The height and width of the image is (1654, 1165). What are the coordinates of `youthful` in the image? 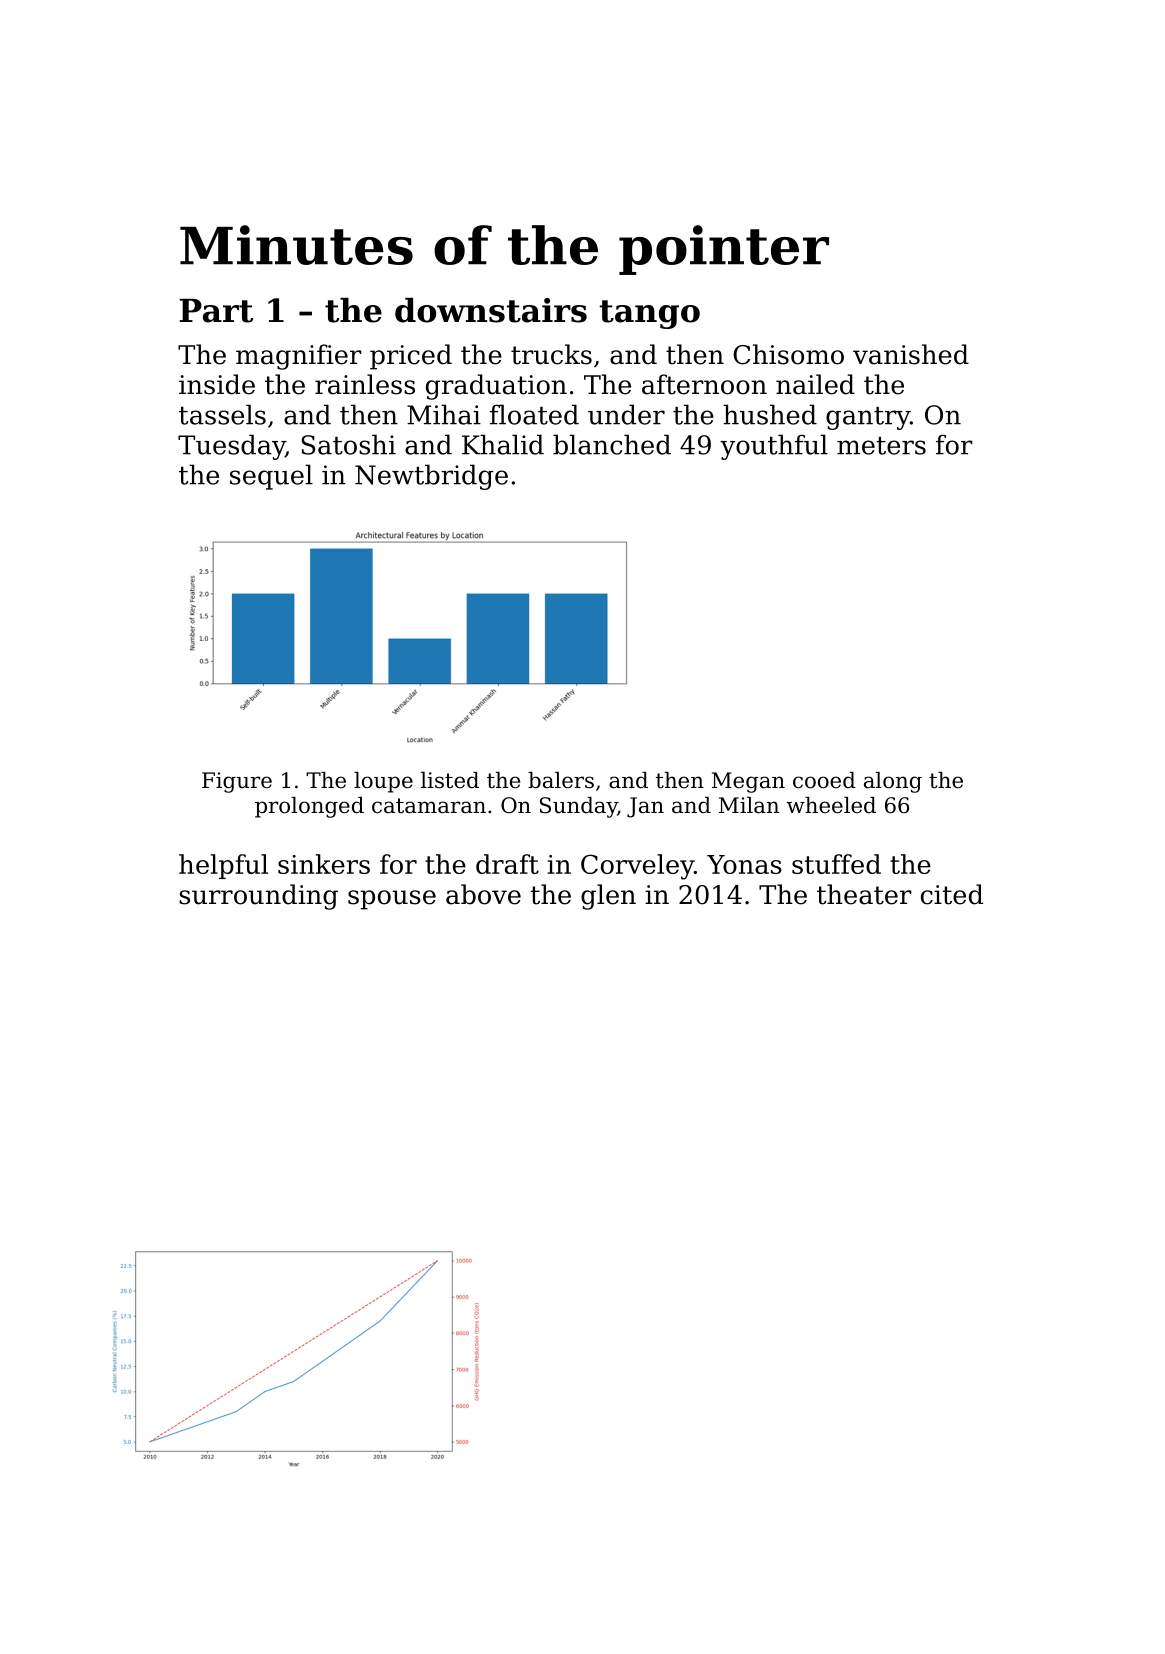 It's located at (774, 447).
